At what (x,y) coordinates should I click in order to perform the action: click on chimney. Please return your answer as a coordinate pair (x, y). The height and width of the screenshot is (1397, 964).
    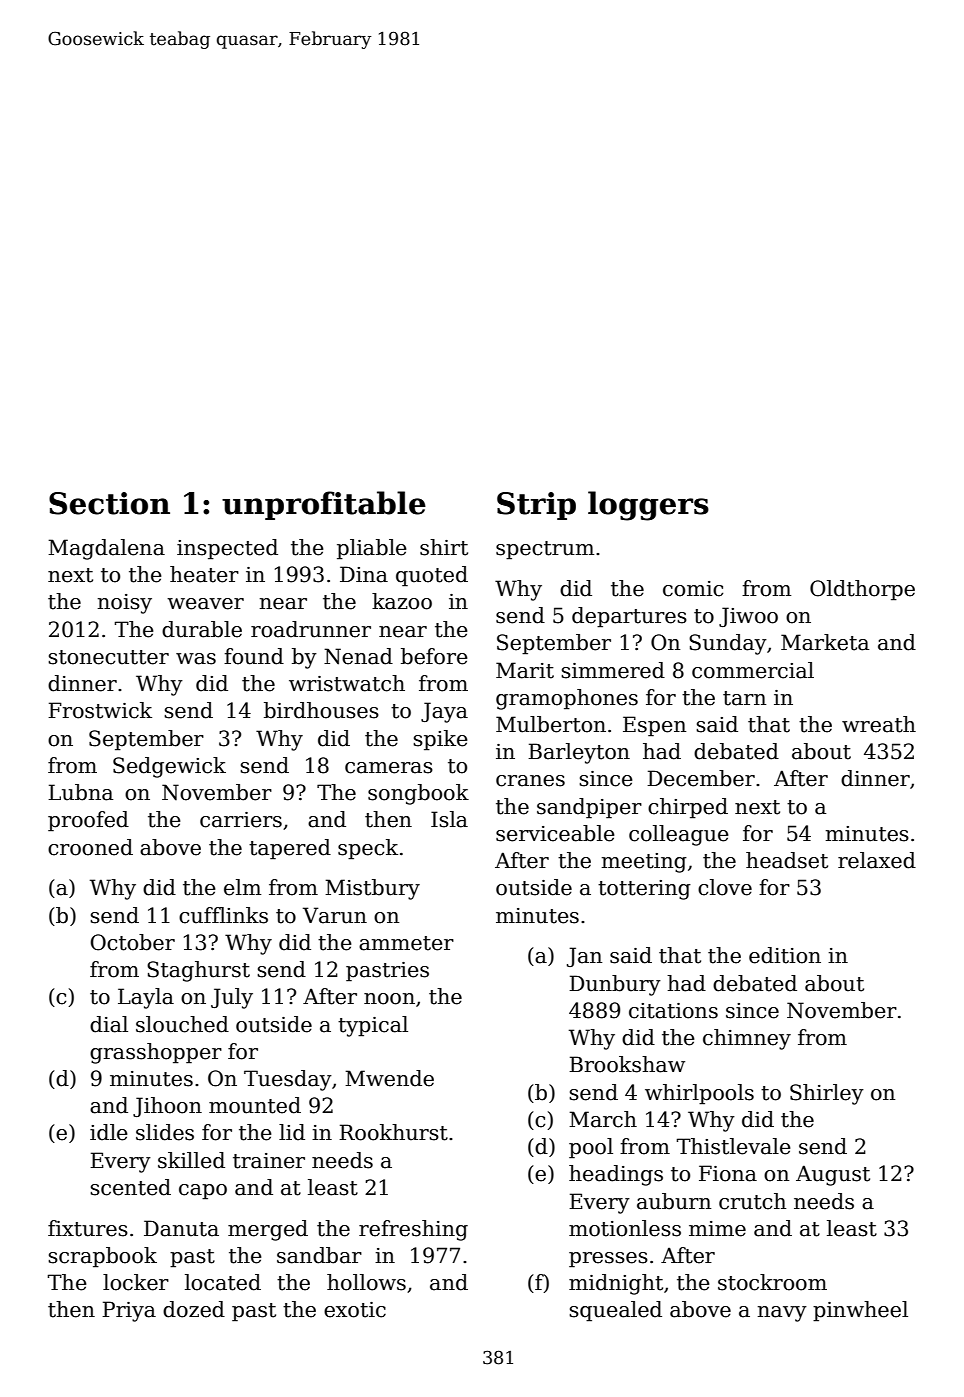
    Looking at the image, I should click on (747, 1039).
